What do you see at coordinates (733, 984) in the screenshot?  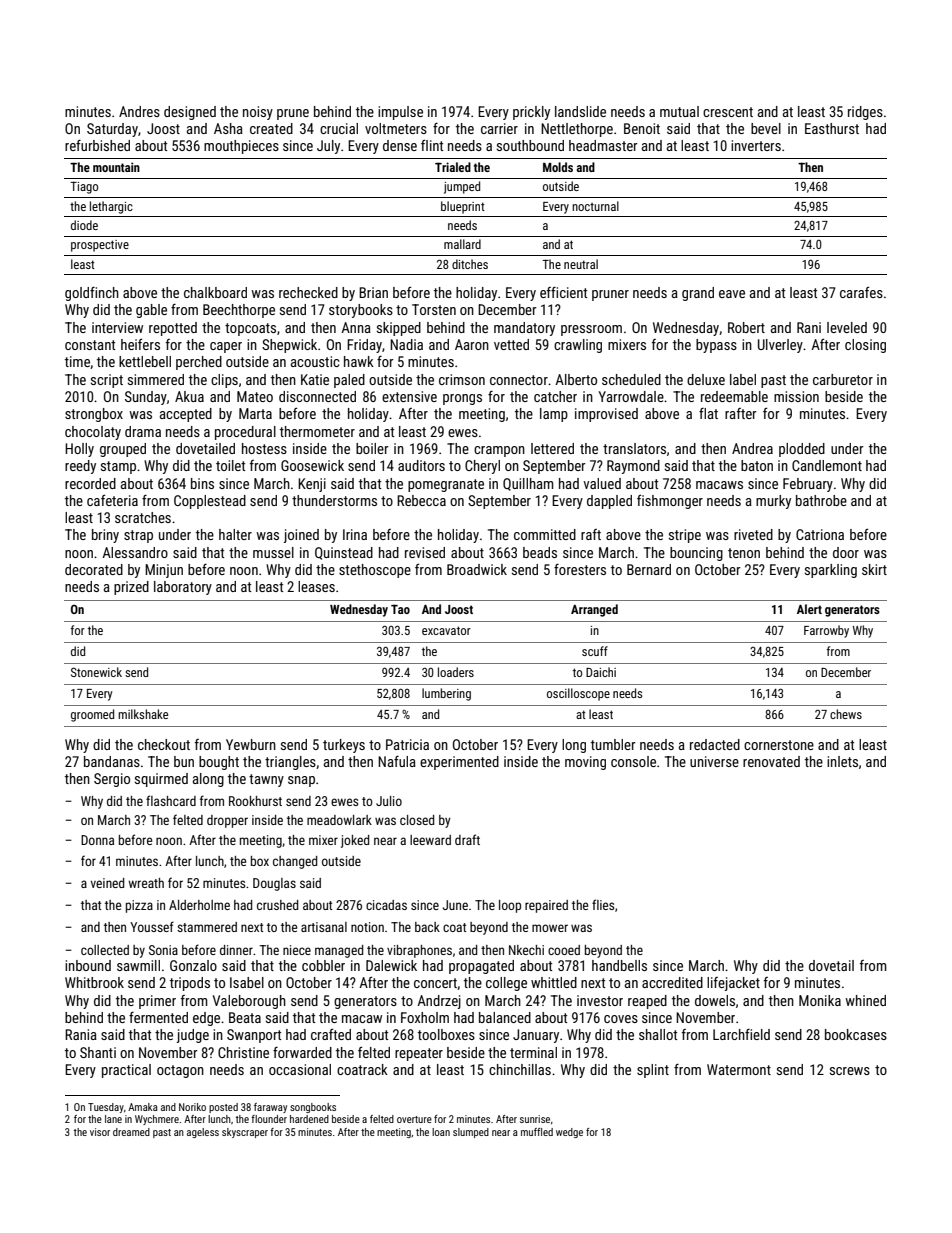 I see `lifejacket` at bounding box center [733, 984].
